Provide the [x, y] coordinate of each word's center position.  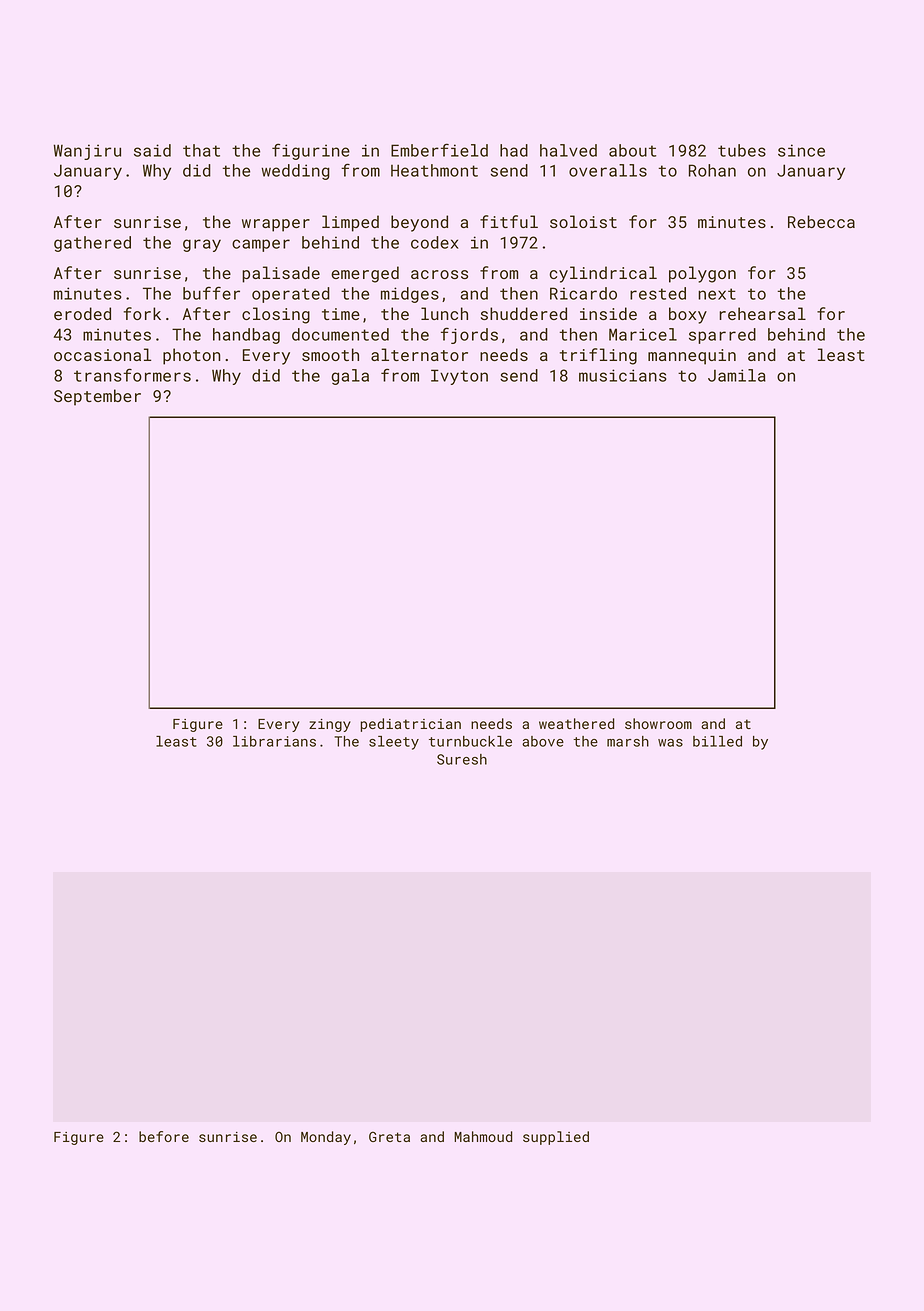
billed [717, 741]
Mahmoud [483, 1136]
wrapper [276, 225]
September [97, 397]
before [164, 1136]
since [801, 150]
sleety [394, 743]
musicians [623, 375]
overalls [608, 170]
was [670, 743]
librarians [274, 741]
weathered [576, 723]
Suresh [462, 759]
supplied [556, 1138]
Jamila [737, 375]
